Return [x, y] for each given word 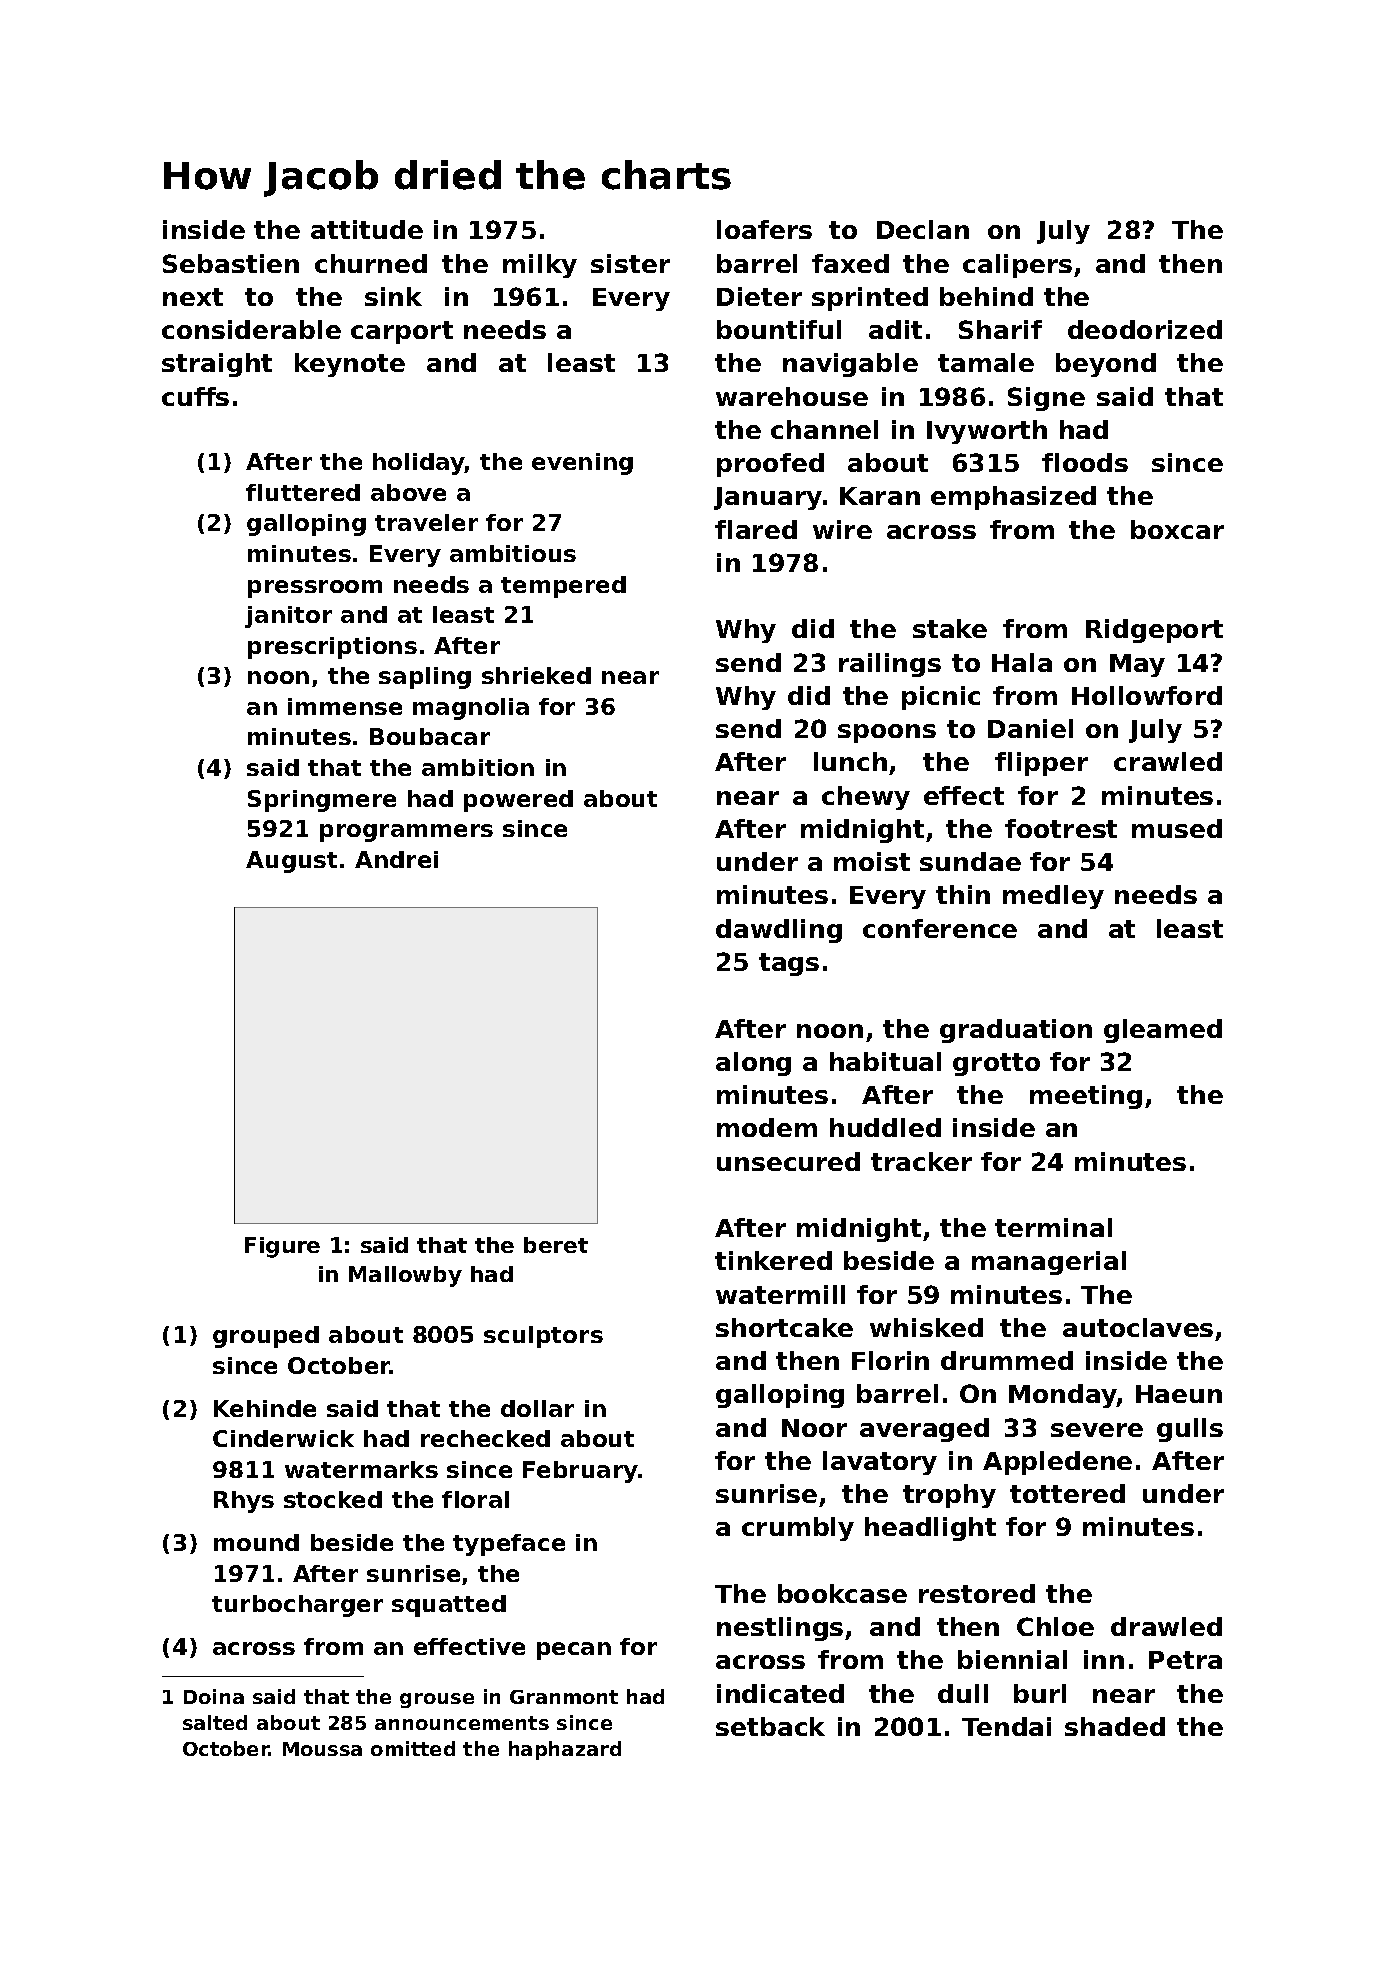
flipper [1041, 764]
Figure [282, 1247]
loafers [764, 229]
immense [345, 706]
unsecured [788, 1161]
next [193, 297]
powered [518, 801]
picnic [941, 698]
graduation [1016, 1031]
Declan [923, 229]
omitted [413, 1748]
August [291, 862]
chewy [866, 798]
